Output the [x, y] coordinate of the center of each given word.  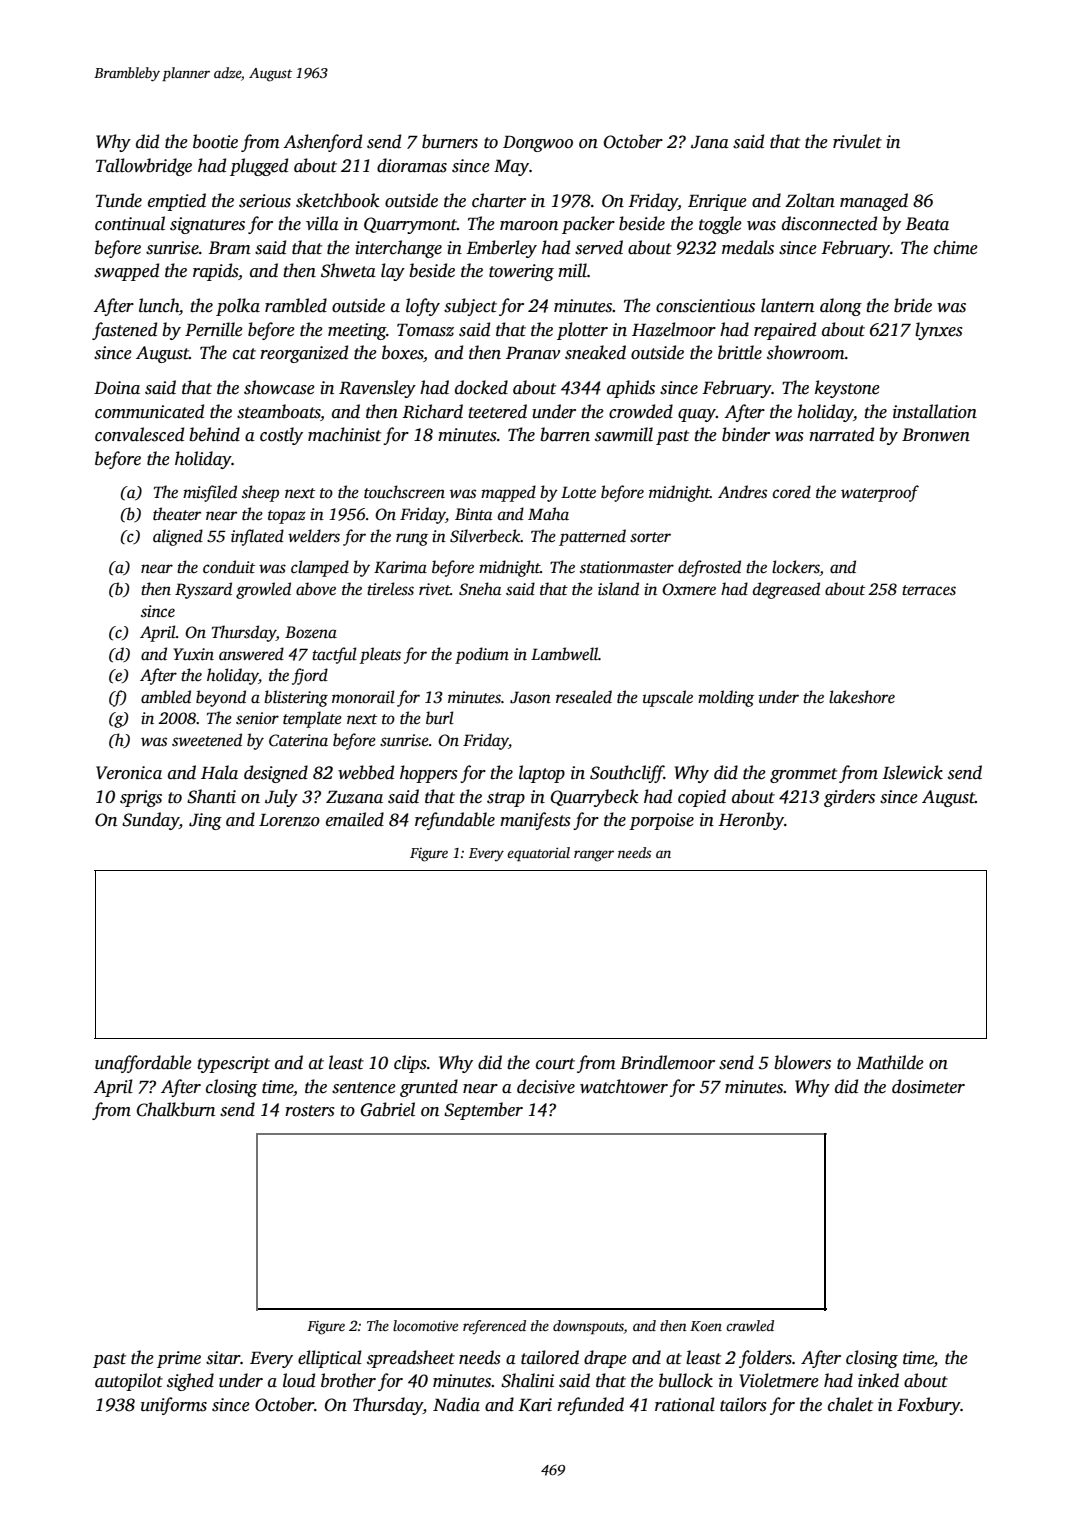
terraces [929, 590]
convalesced [139, 434]
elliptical [330, 1359]
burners [450, 141]
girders [849, 798]
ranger [594, 856]
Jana [710, 142]
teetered [497, 411]
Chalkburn [176, 1109]
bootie [215, 141]
